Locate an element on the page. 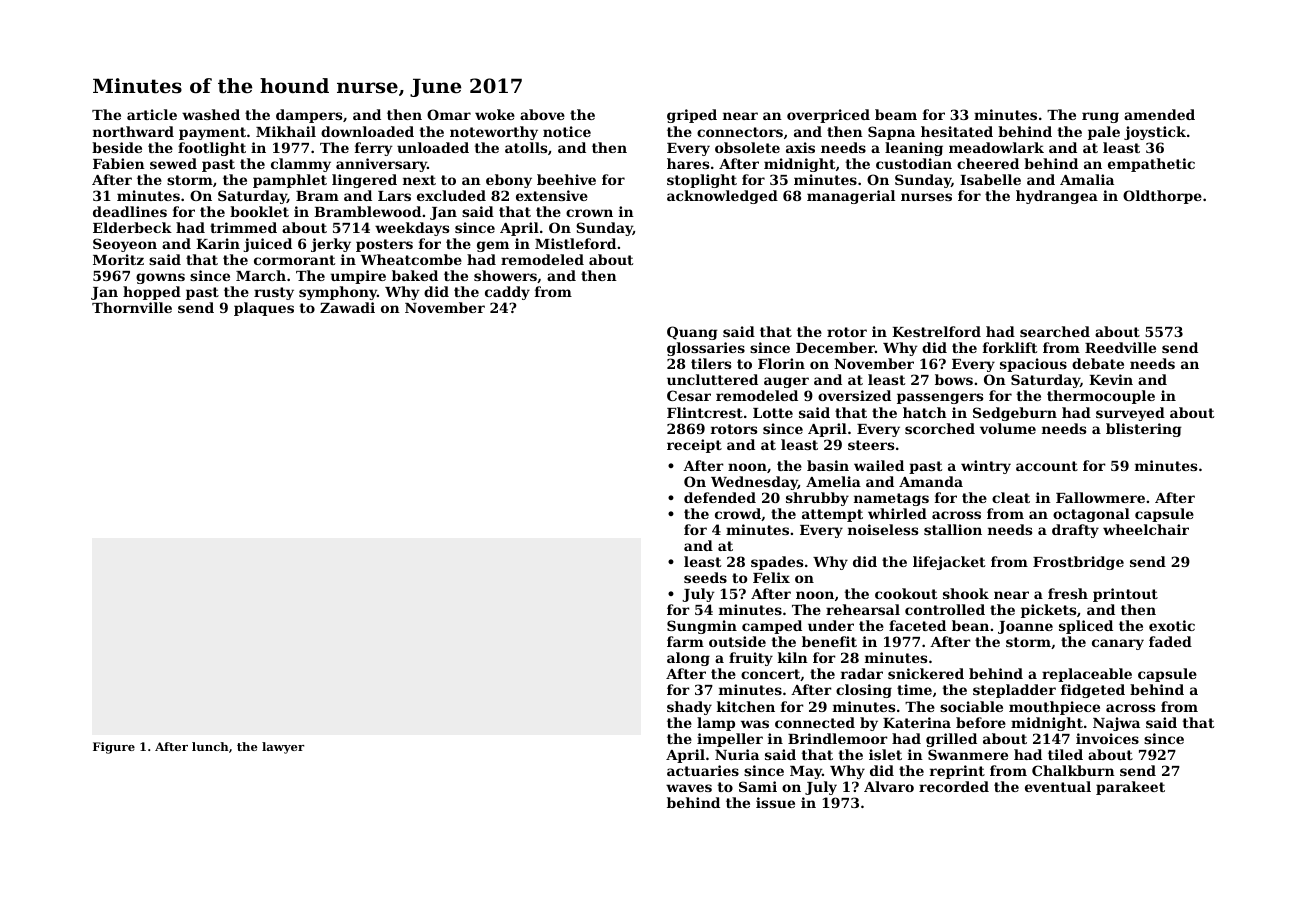 This document has height=924, width=1308. Amanda is located at coordinates (931, 481).
